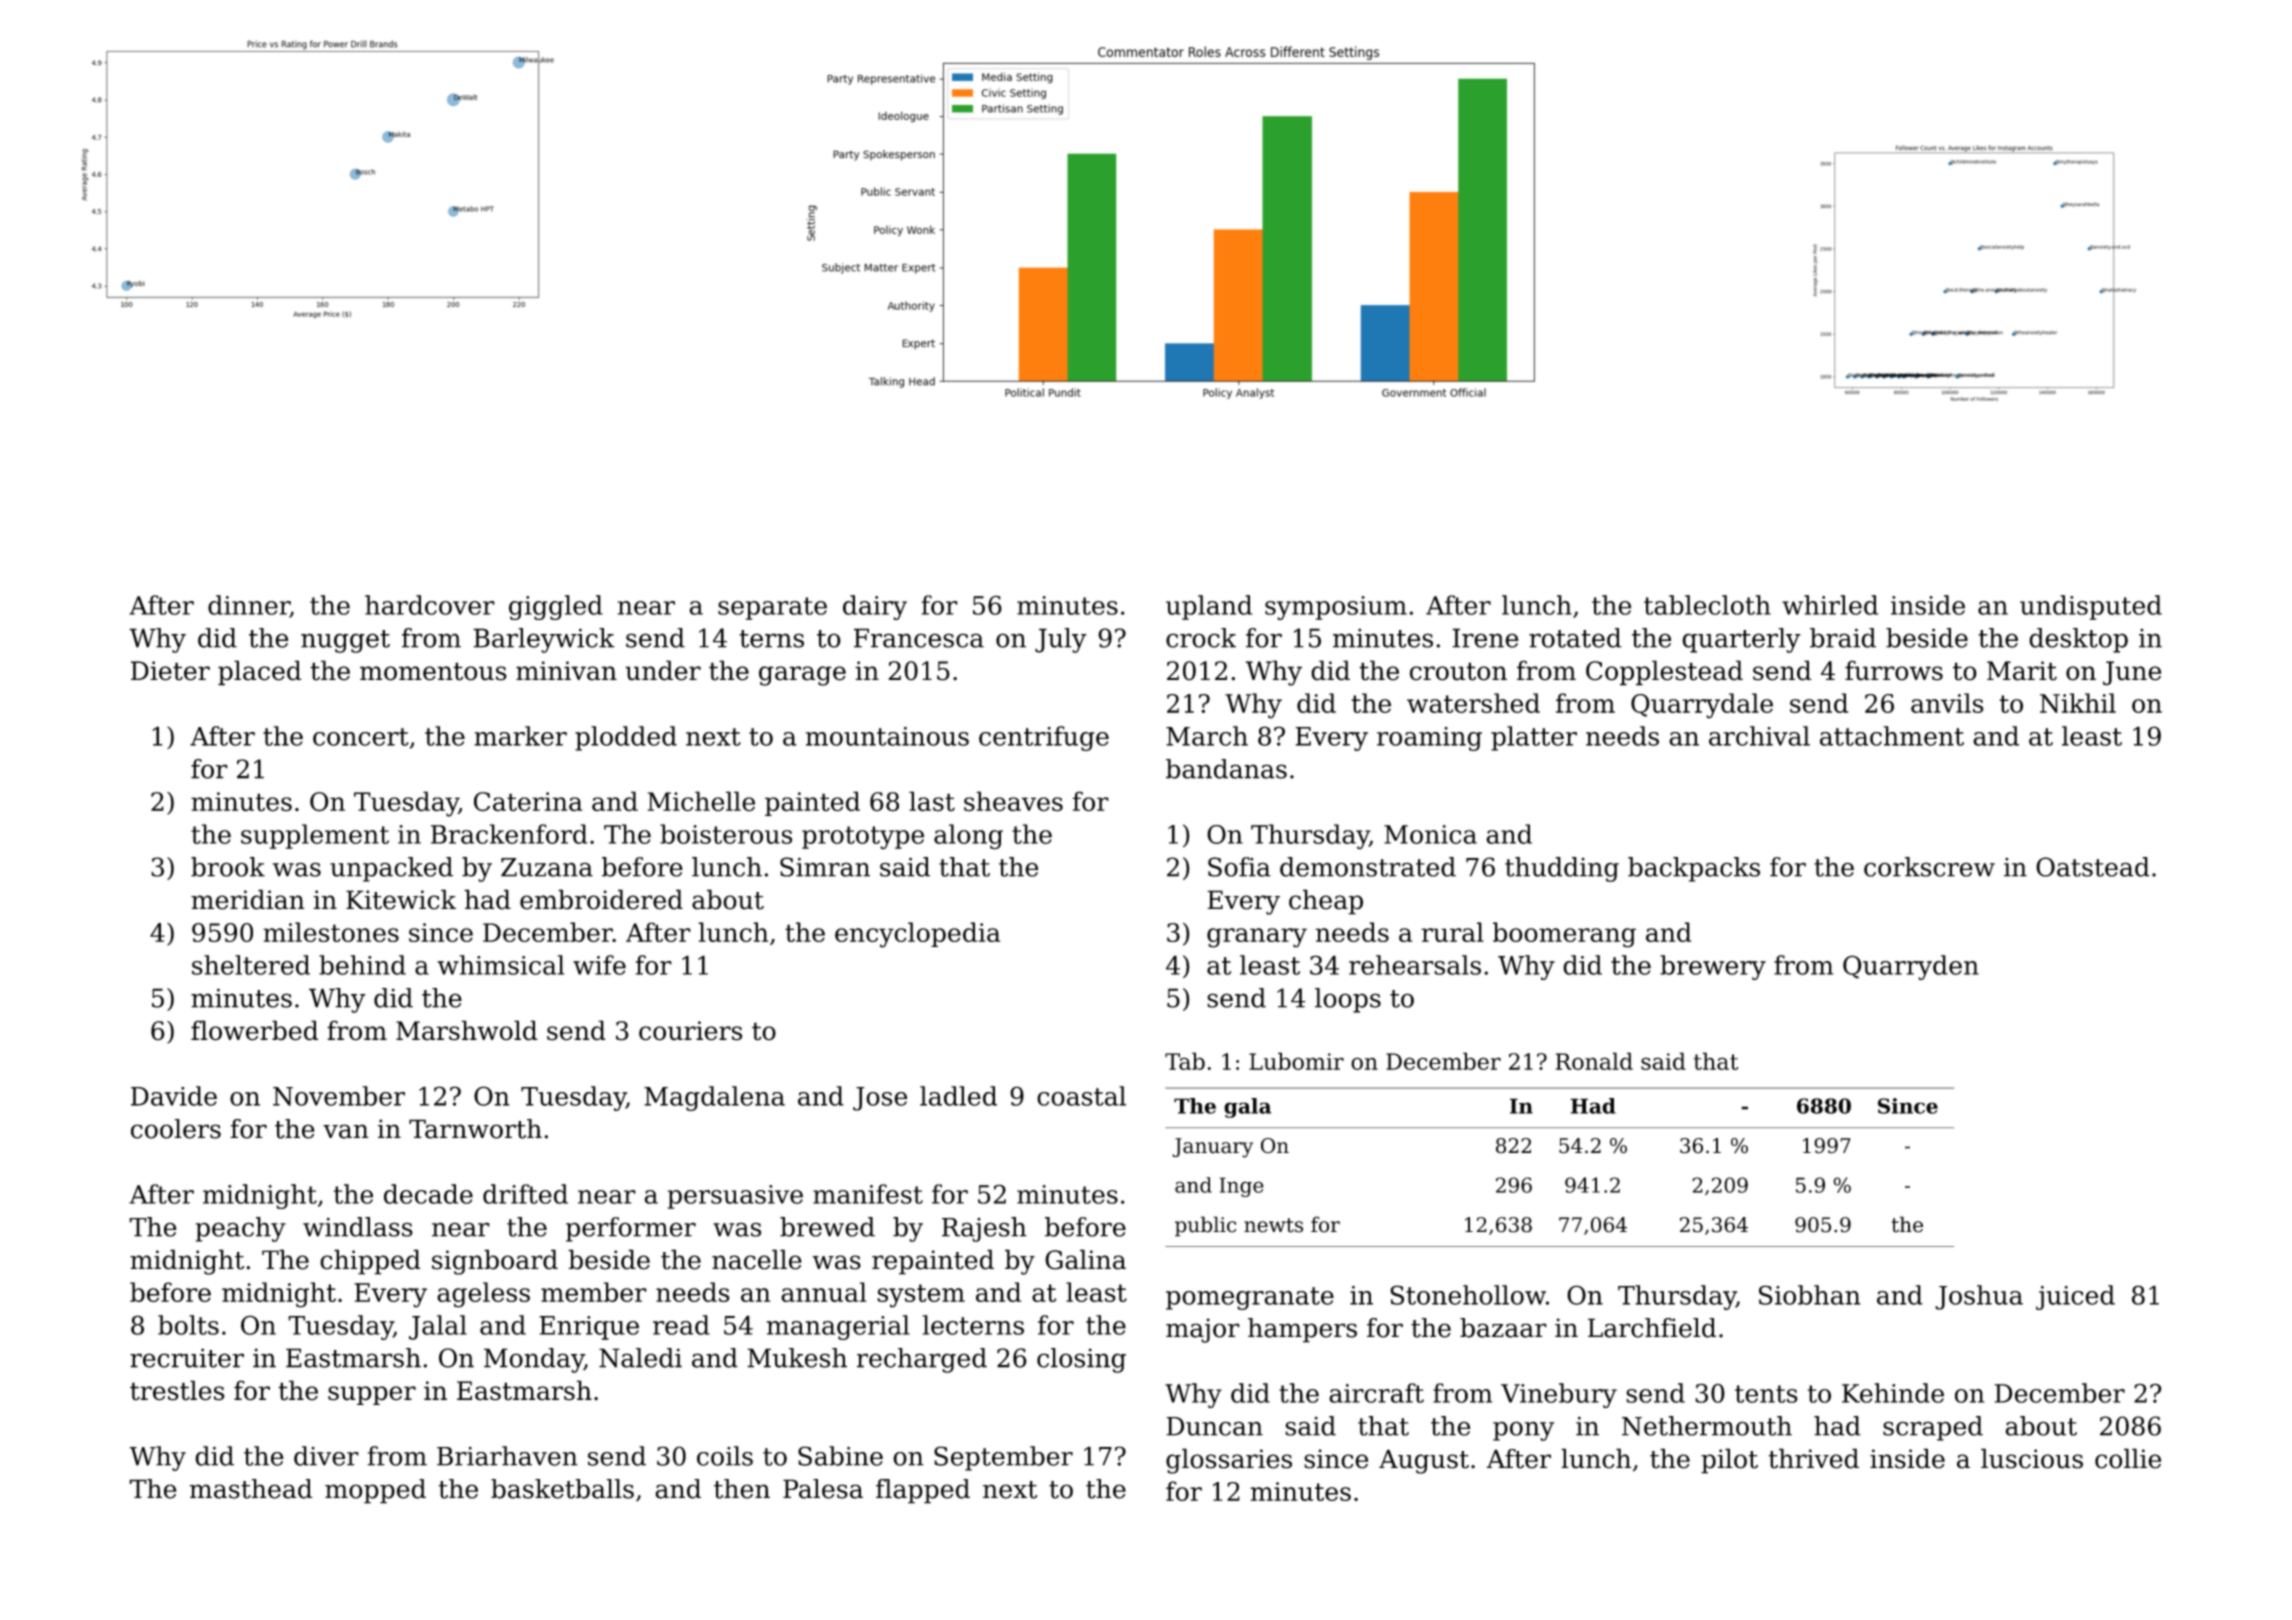 This page has width=2292, height=1620. What do you see at coordinates (922, 1360) in the page?
I see `recharged` at bounding box center [922, 1360].
